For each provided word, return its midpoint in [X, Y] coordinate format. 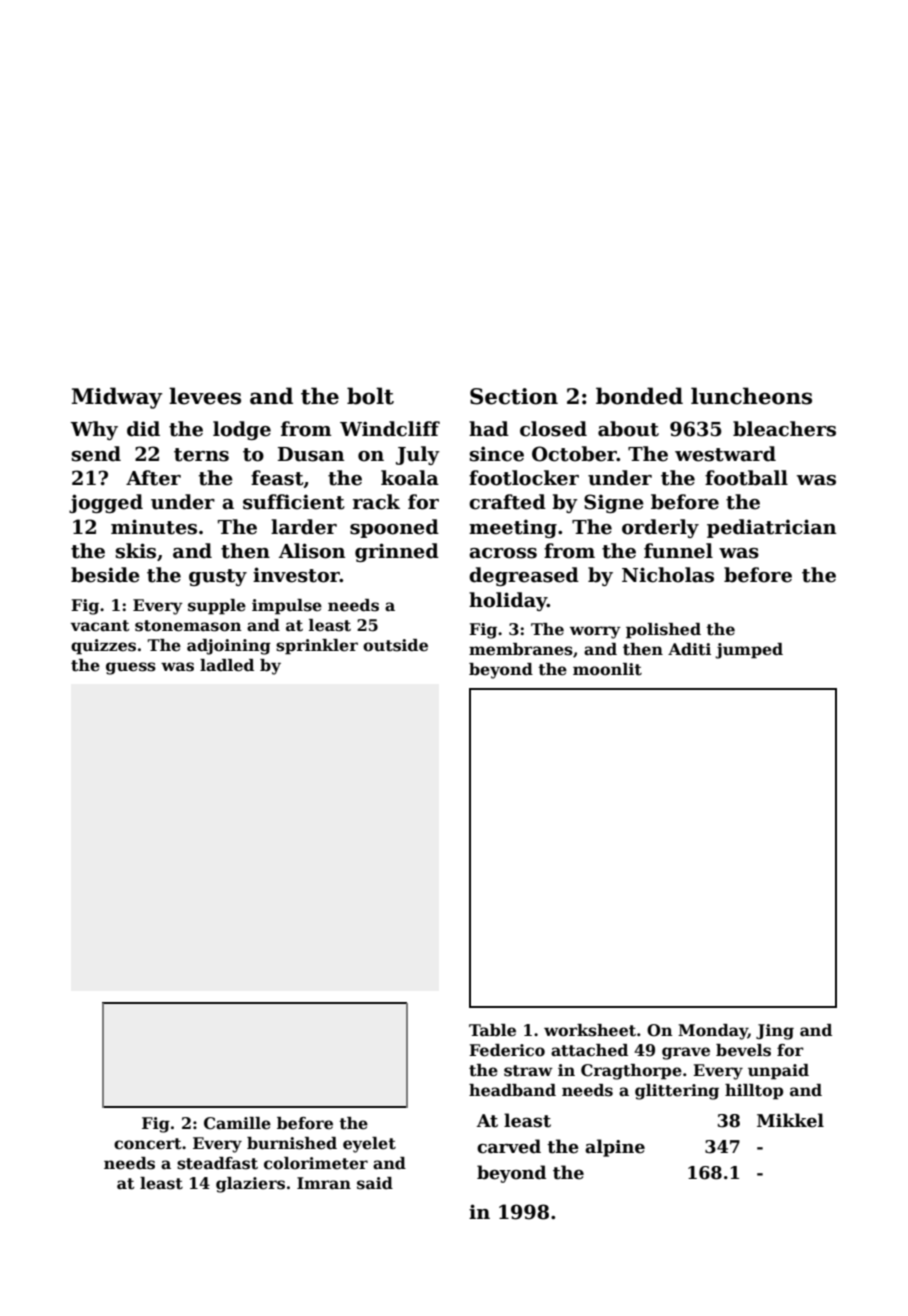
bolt [370, 396]
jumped [749, 651]
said [375, 1183]
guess [131, 668]
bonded [639, 396]
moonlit [607, 669]
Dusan [311, 454]
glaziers [250, 1185]
